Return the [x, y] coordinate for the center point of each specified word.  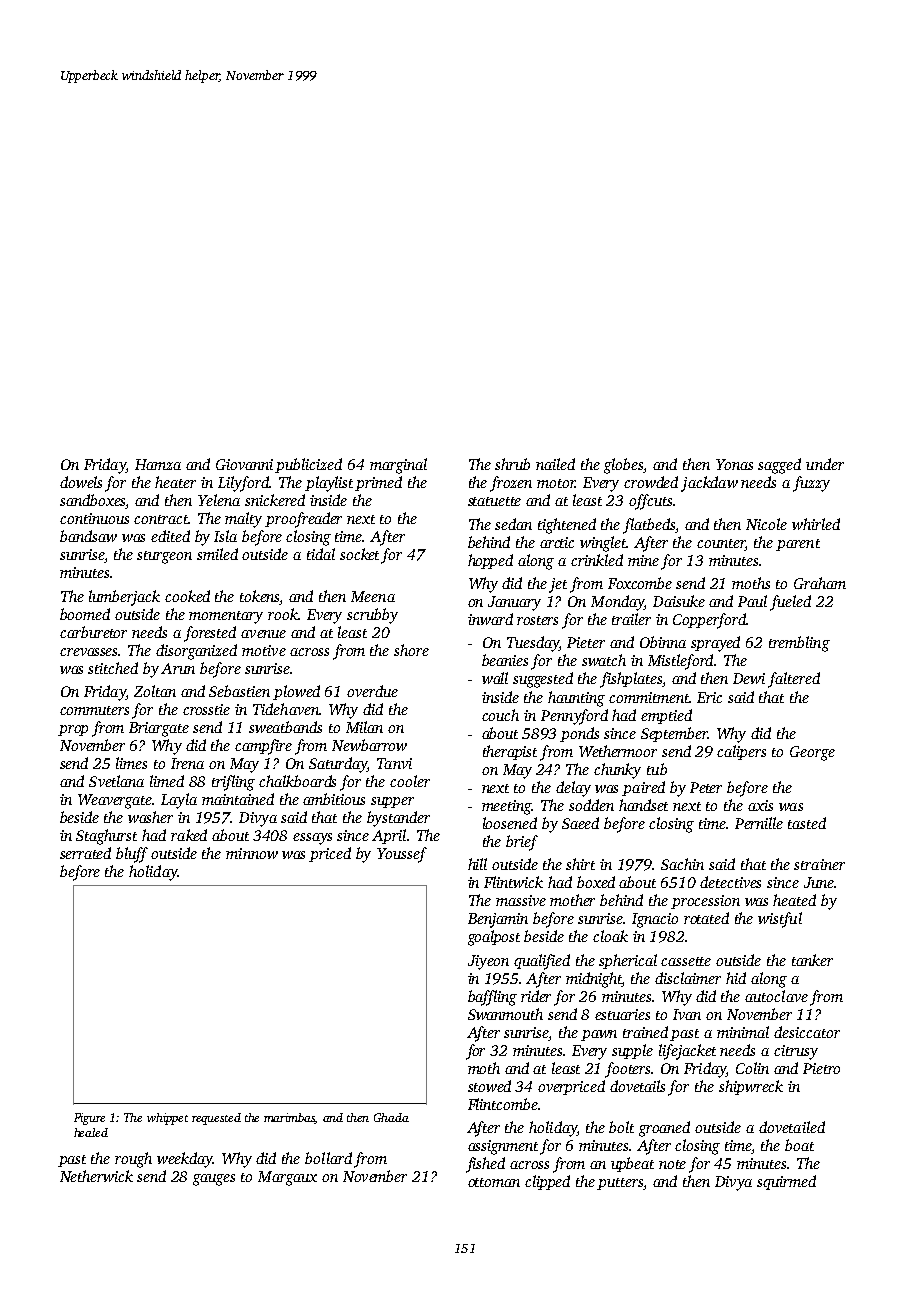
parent [798, 545]
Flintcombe [503, 1104]
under [825, 464]
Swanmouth [505, 1014]
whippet [167, 1119]
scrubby [372, 616]
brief [522, 843]
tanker [812, 960]
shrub [512, 464]
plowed [296, 692]
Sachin [682, 864]
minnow [252, 853]
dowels [81, 482]
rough [133, 1160]
